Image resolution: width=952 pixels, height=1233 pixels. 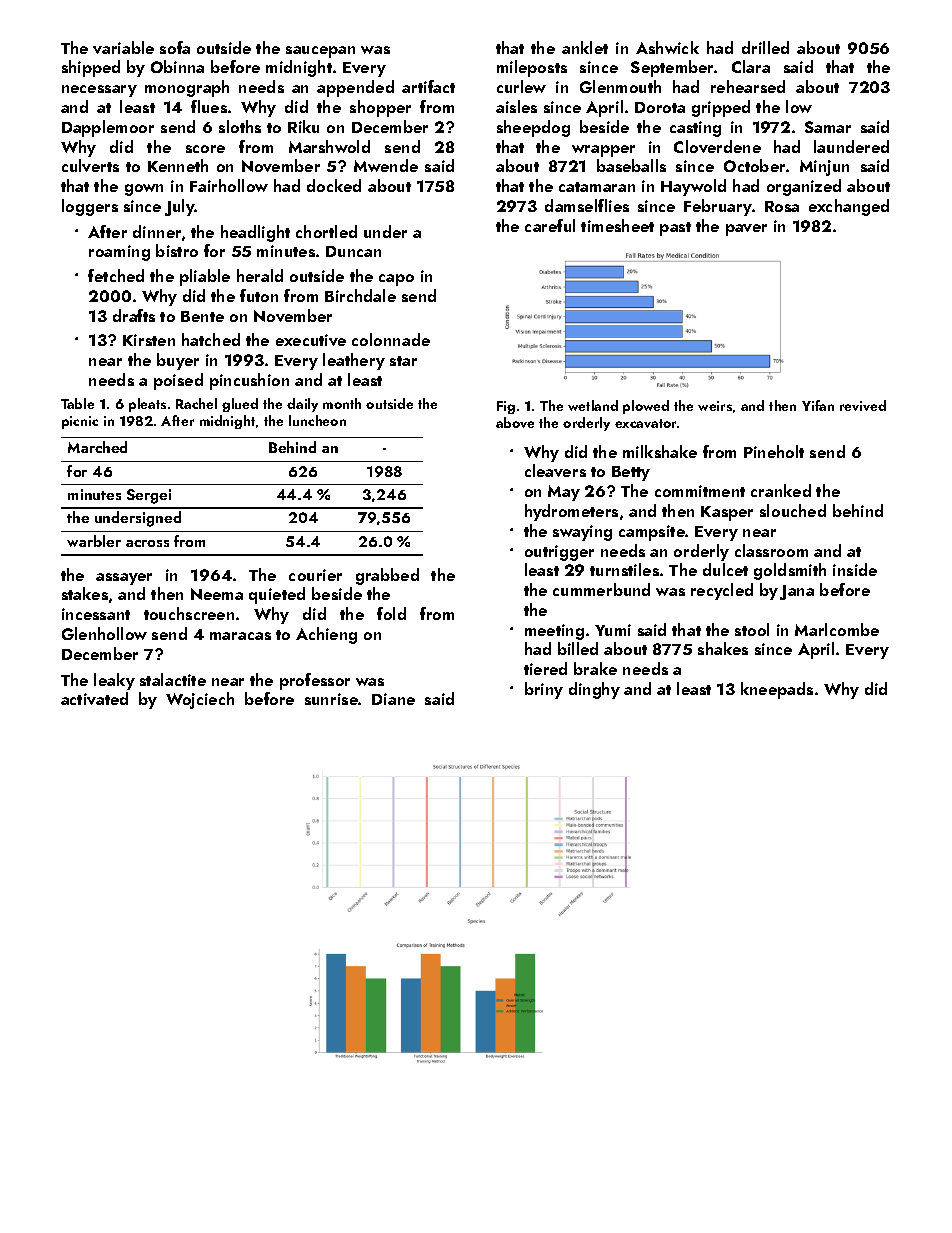 What do you see at coordinates (123, 47) in the screenshot?
I see `variable` at bounding box center [123, 47].
